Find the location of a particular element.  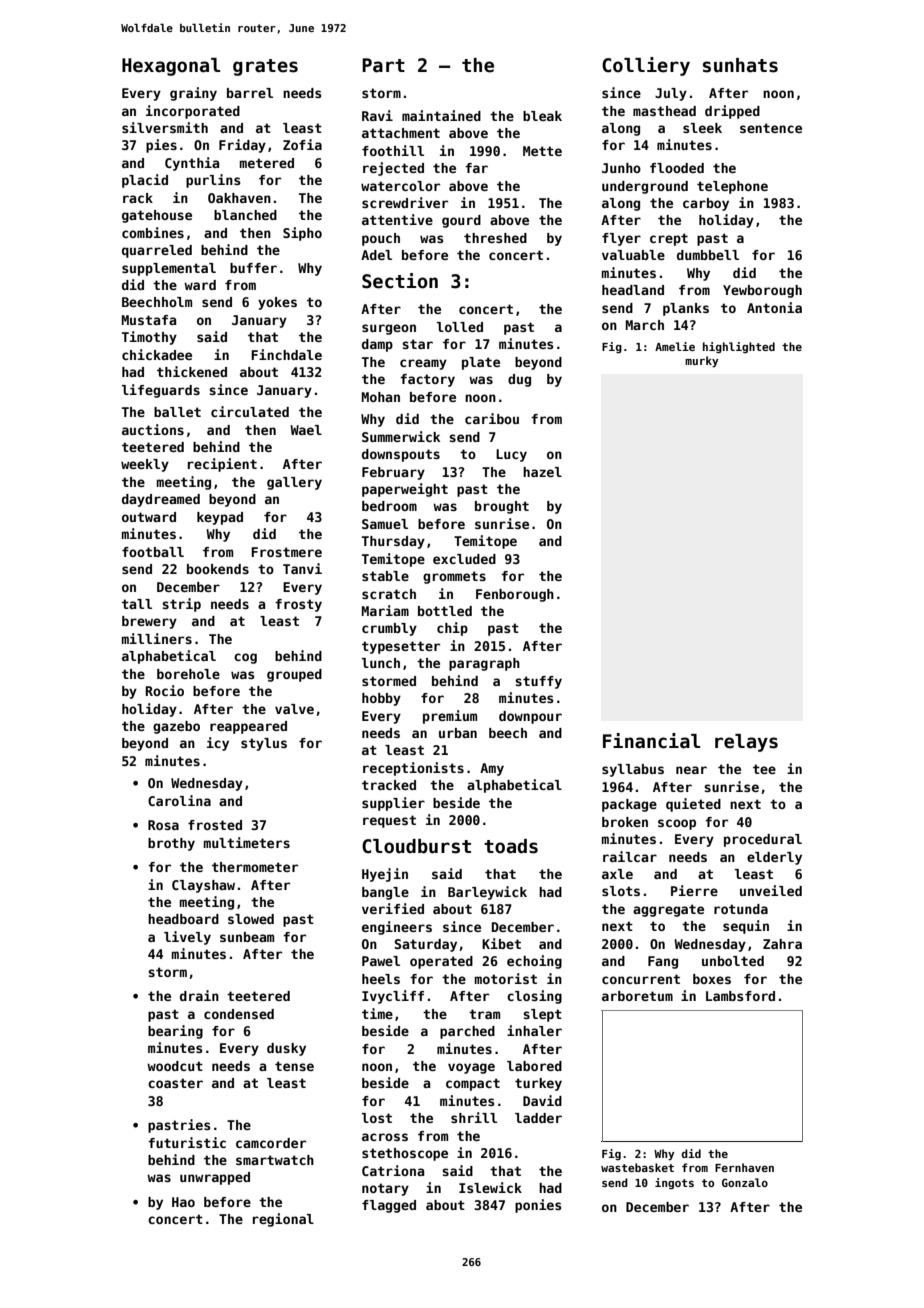

receptionists is located at coordinates (413, 769).
